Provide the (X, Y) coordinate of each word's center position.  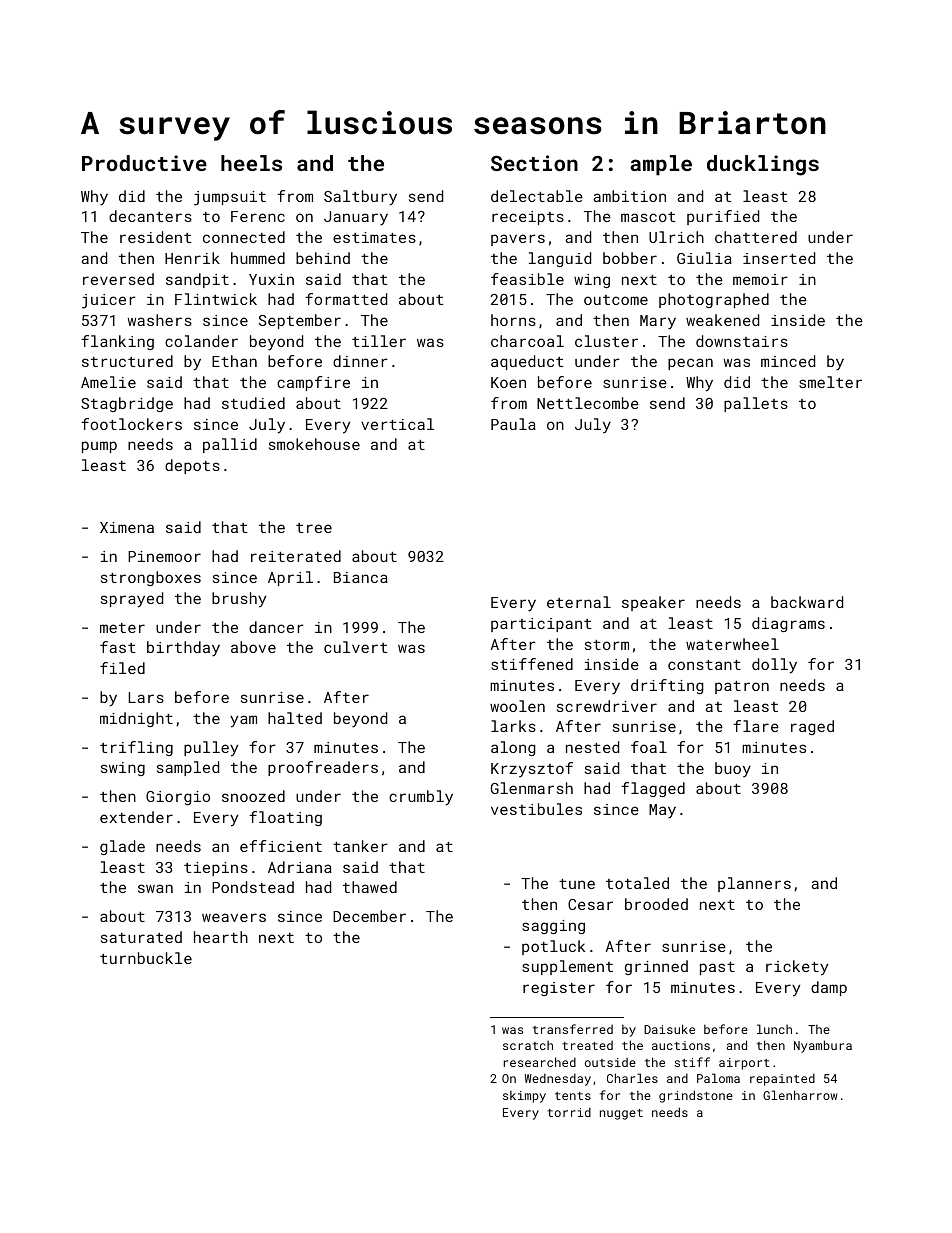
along (513, 748)
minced (788, 361)
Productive (144, 163)
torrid (569, 1112)
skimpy (524, 1097)
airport (744, 1064)
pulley (211, 749)
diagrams (788, 624)
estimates (374, 237)
